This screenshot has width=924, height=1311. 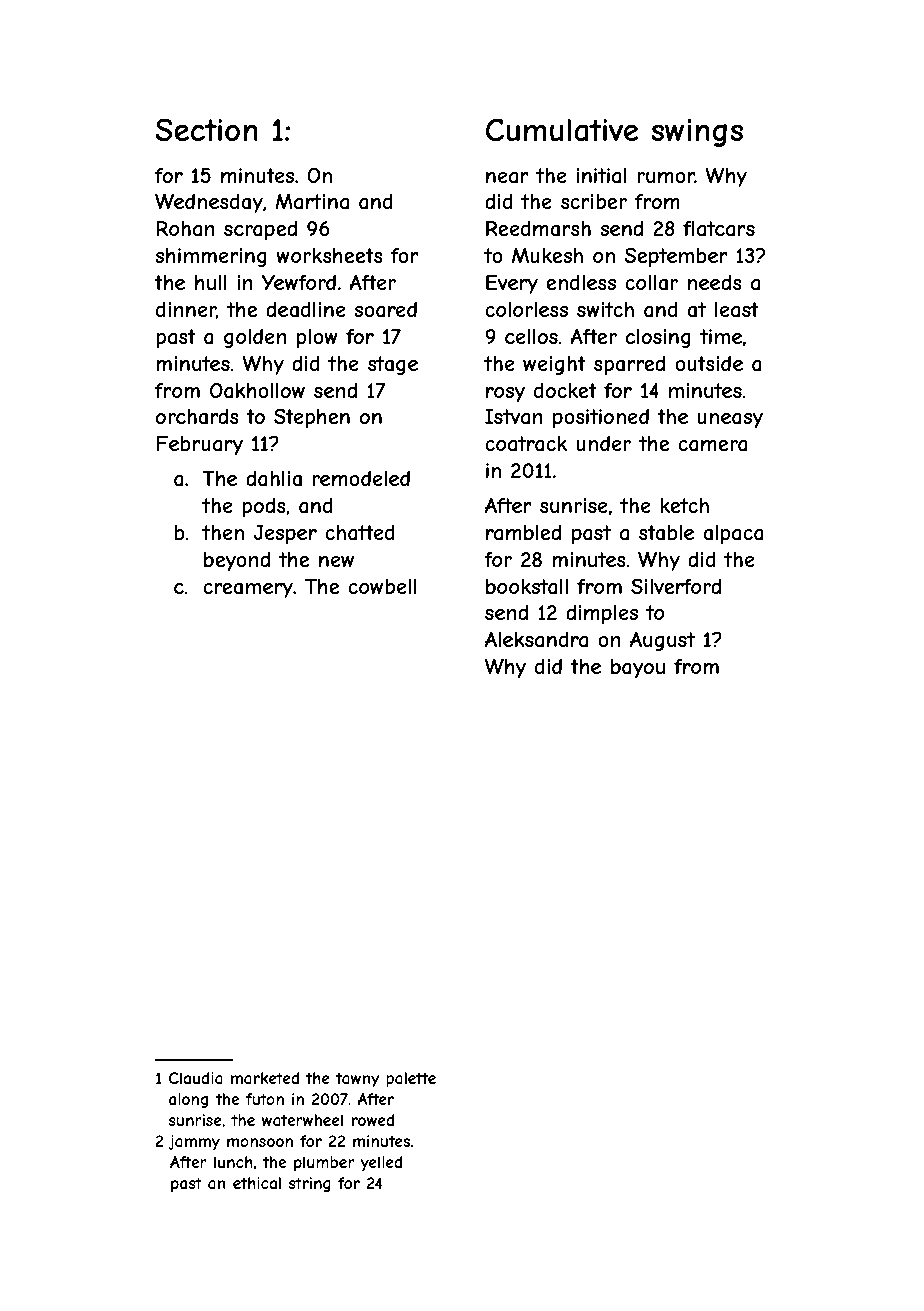 What do you see at coordinates (562, 130) in the screenshot?
I see `Cumulative` at bounding box center [562, 130].
